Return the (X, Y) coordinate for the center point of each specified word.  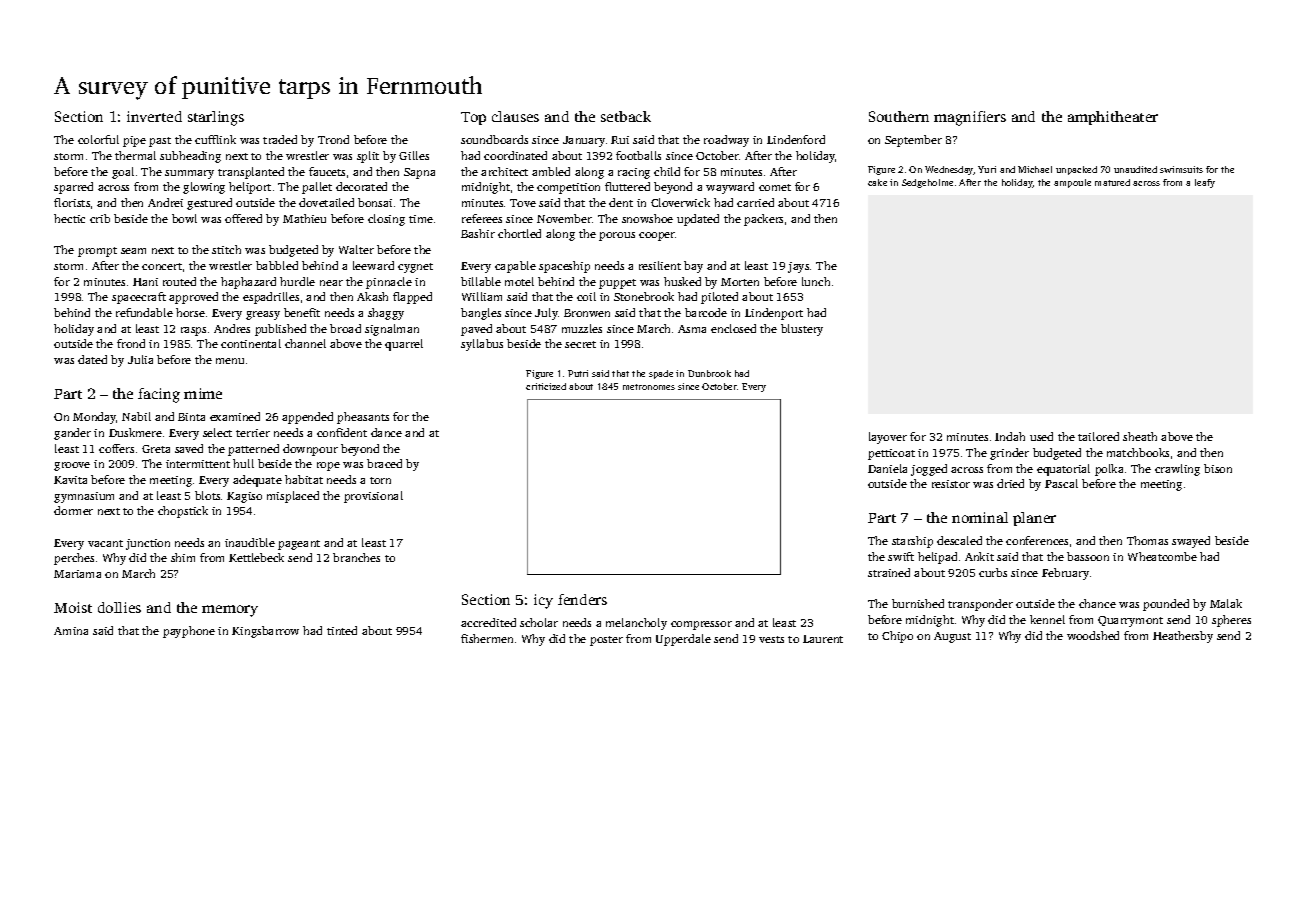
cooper (657, 236)
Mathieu (304, 218)
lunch (816, 281)
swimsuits (1181, 169)
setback (626, 116)
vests (771, 639)
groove (72, 466)
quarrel (404, 345)
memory (230, 611)
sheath (1140, 436)
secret (580, 344)
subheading (190, 157)
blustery (802, 330)
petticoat (891, 454)
